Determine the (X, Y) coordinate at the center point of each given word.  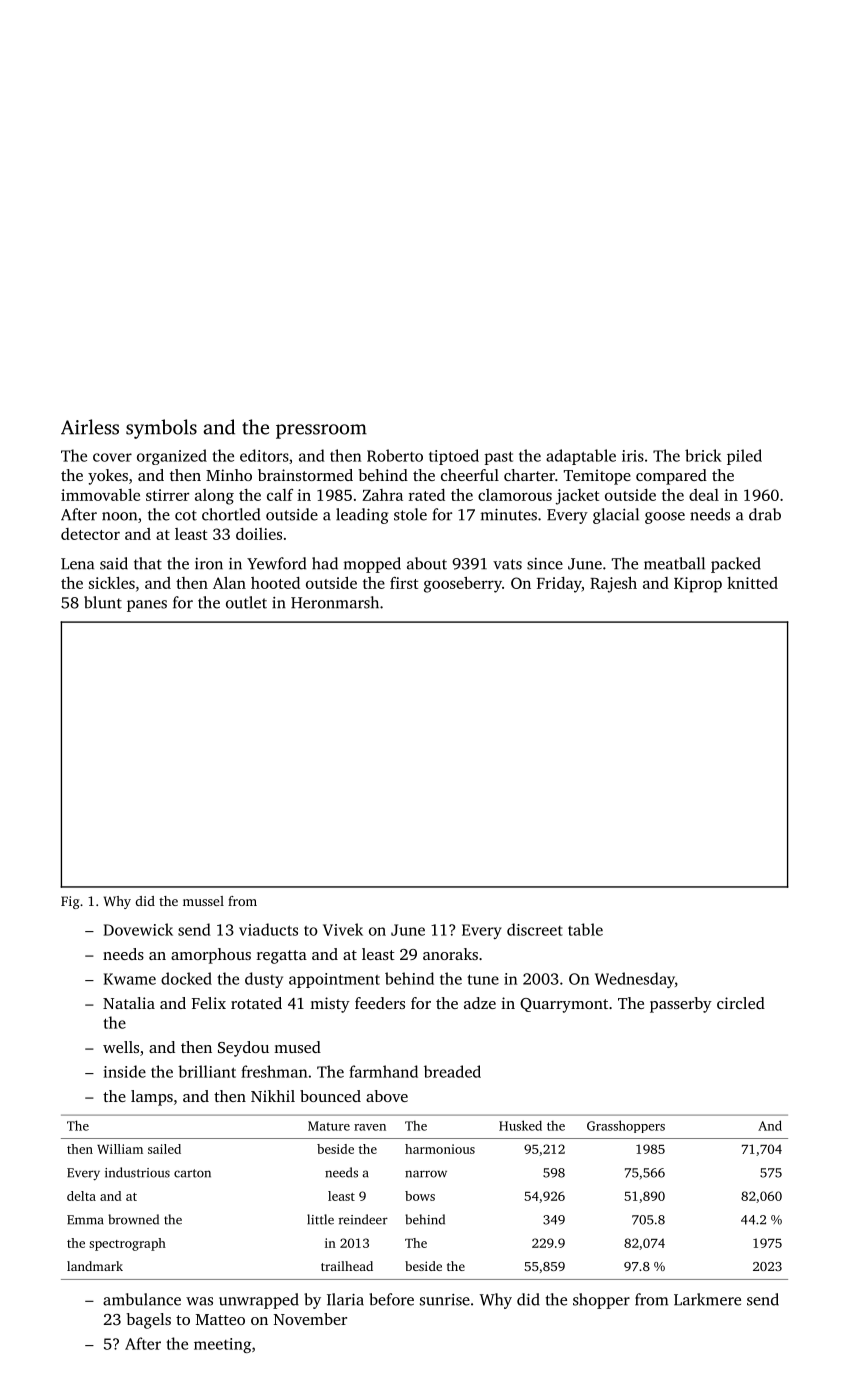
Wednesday (635, 980)
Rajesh (613, 585)
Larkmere (707, 1299)
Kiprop (698, 585)
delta (81, 1196)
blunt (103, 602)
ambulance (142, 1299)
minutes (509, 515)
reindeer (363, 1219)
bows (420, 1196)
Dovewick (138, 929)
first (404, 583)
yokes (108, 477)
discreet (534, 929)
